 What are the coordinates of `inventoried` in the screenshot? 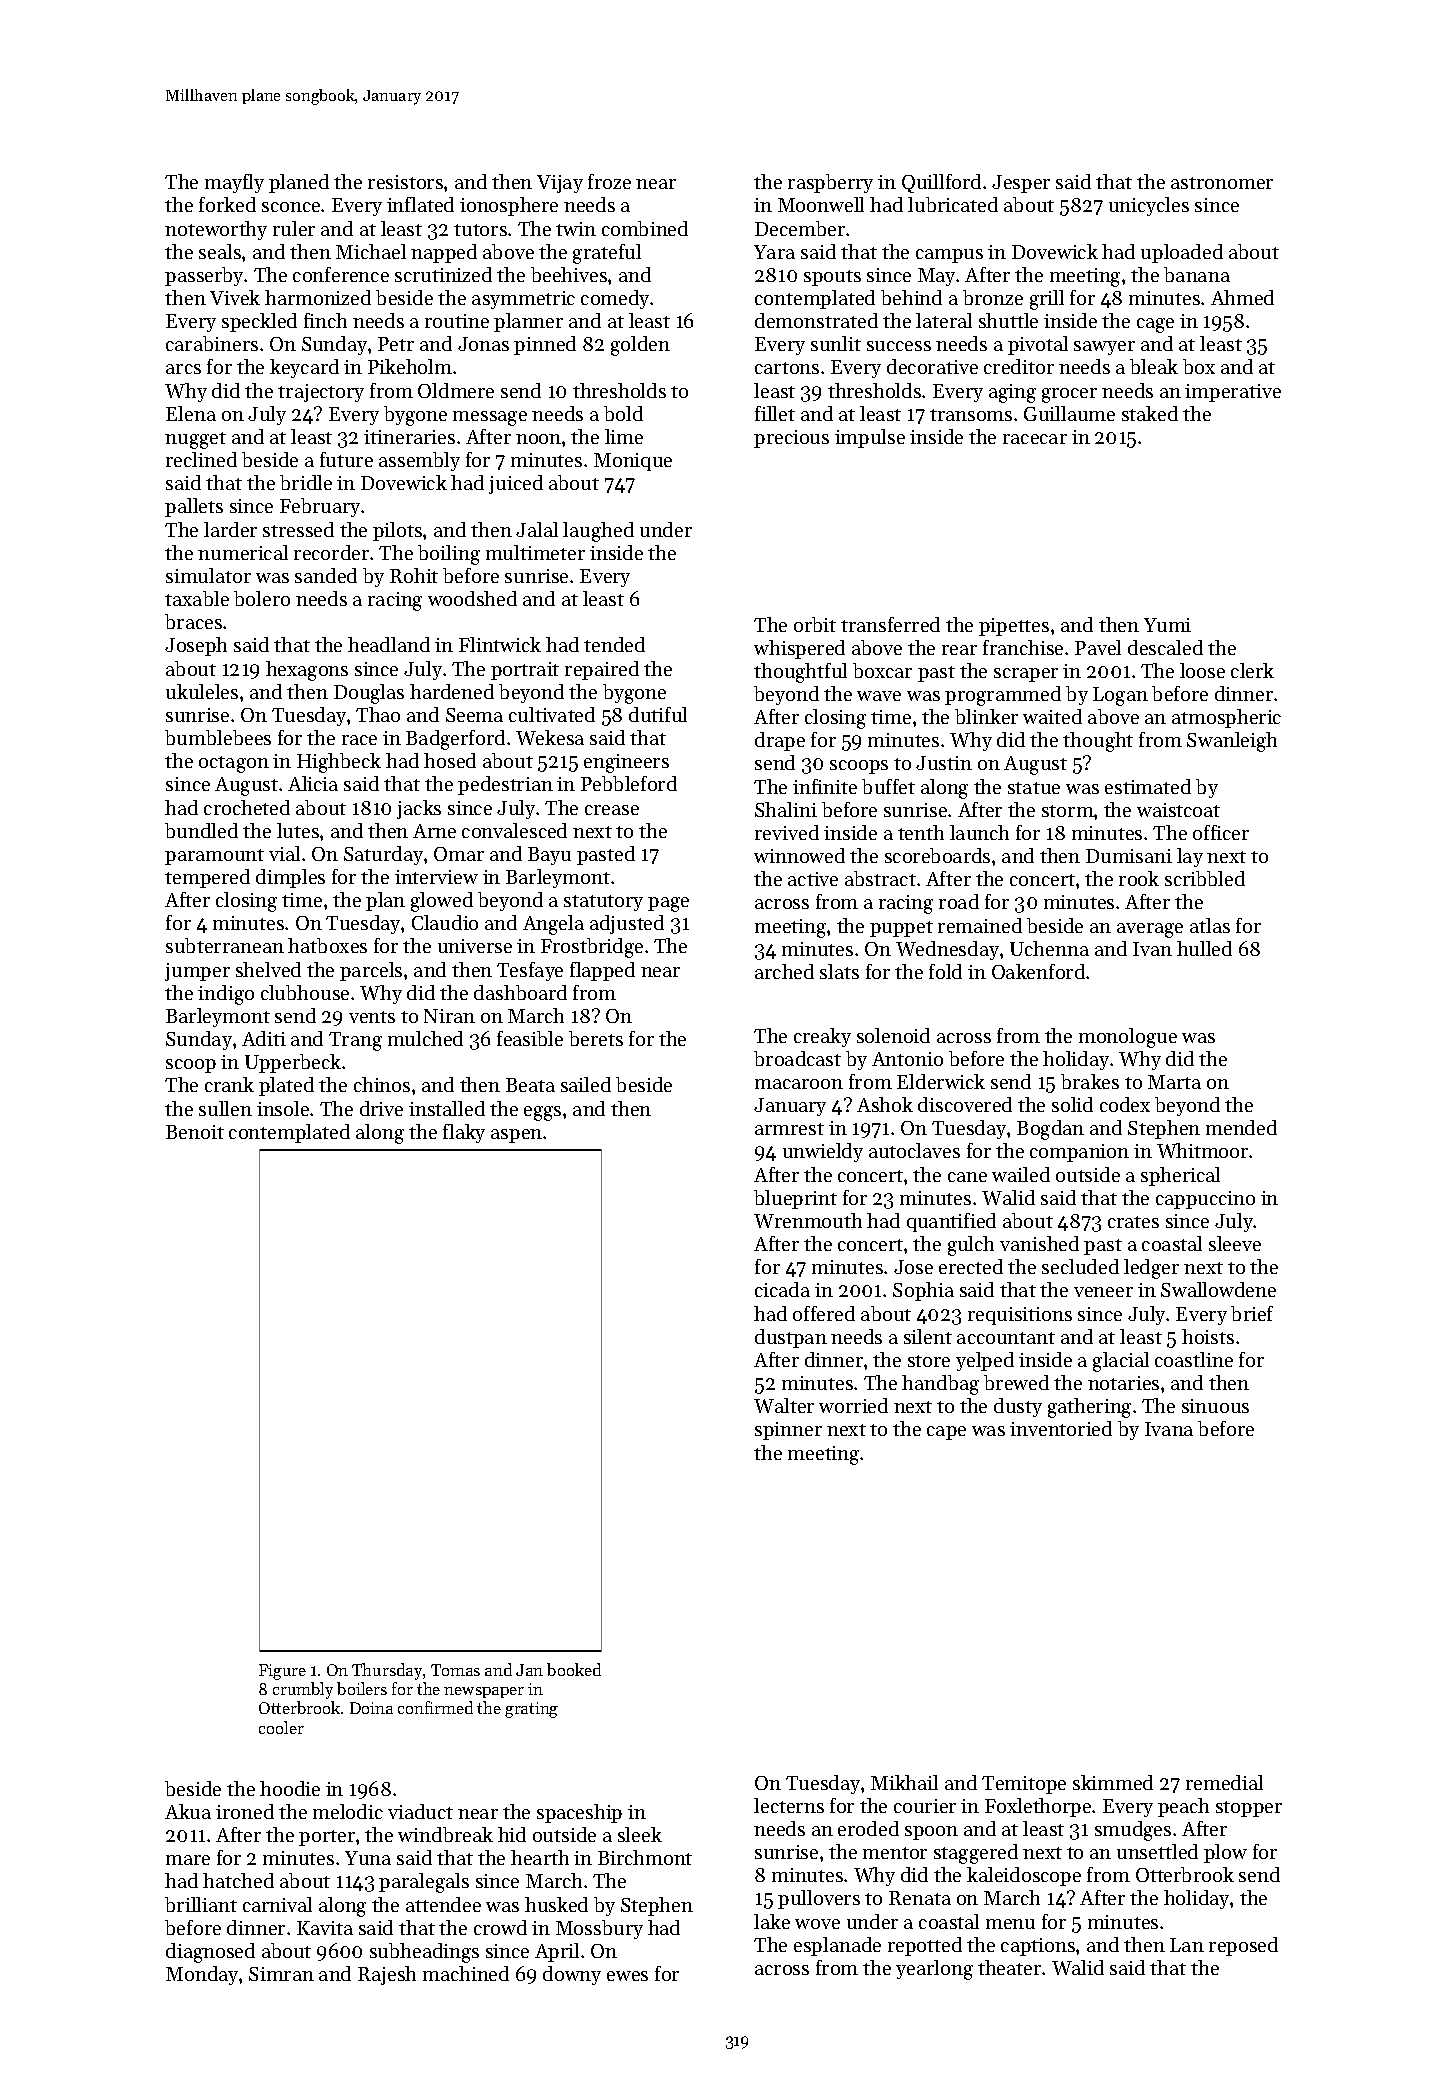 It's located at (1061, 1428).
